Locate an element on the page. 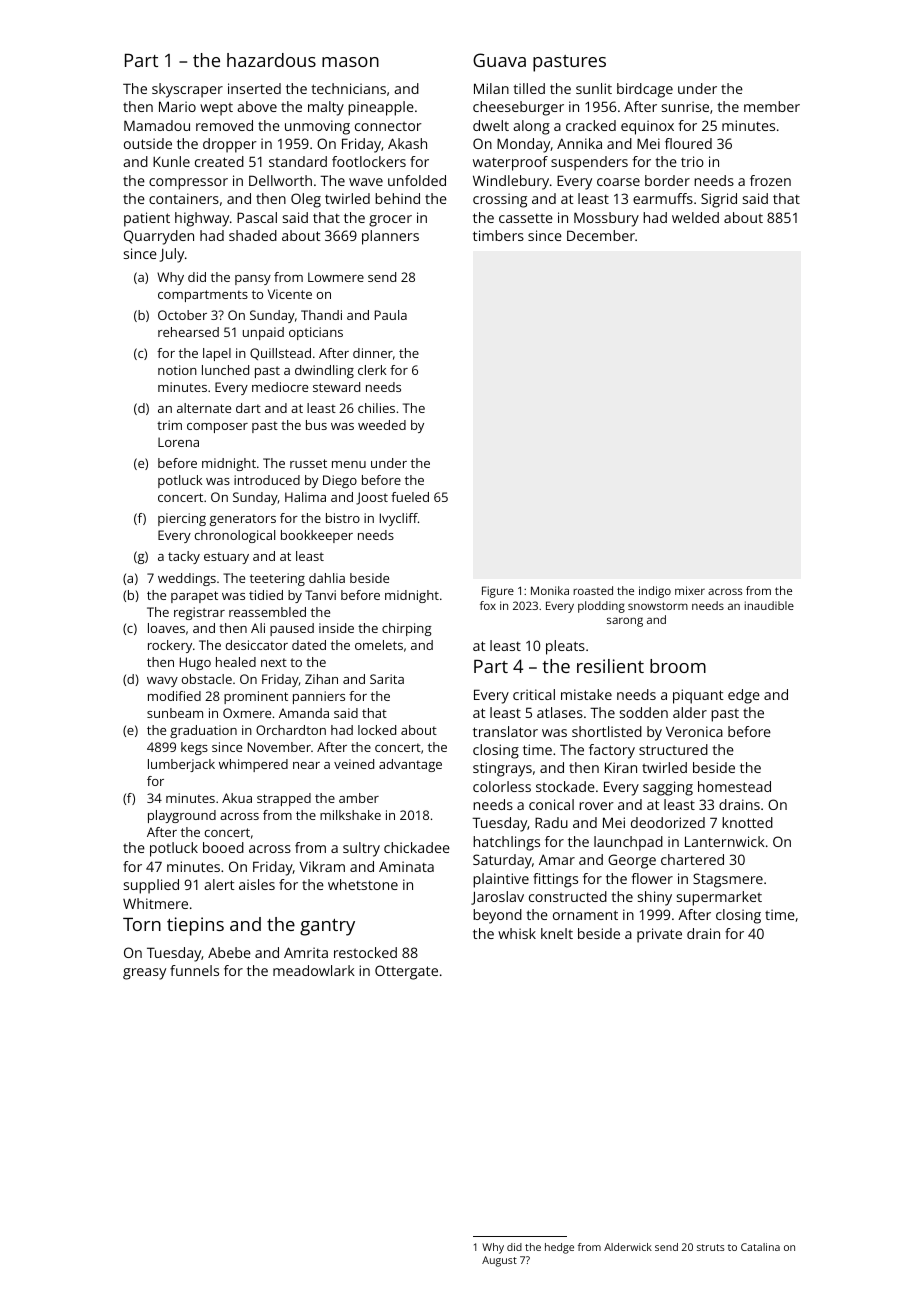 The width and height of the document is (924, 1308). meadowlark is located at coordinates (314, 970).
